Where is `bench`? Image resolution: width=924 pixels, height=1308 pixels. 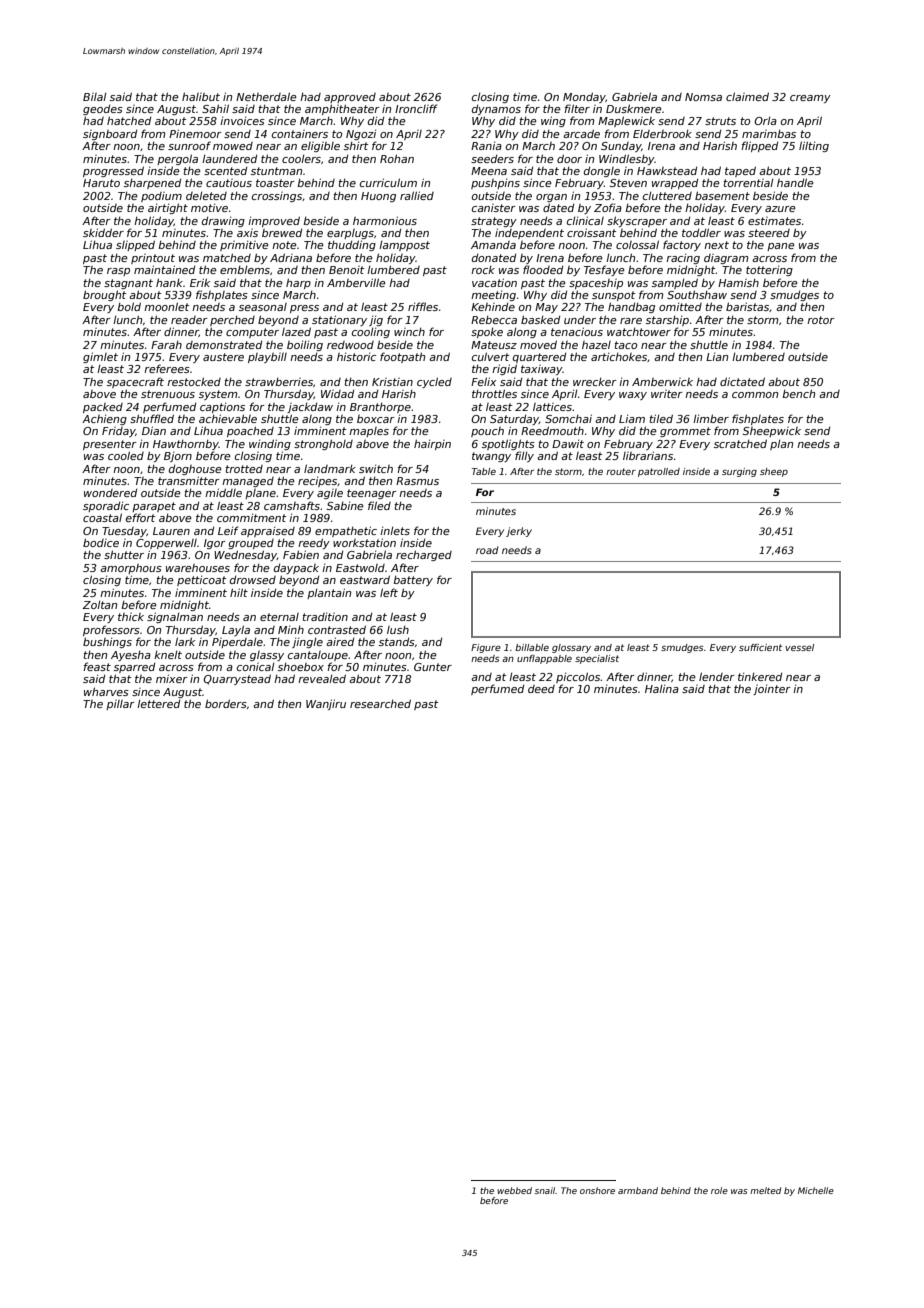
bench is located at coordinates (798, 393).
